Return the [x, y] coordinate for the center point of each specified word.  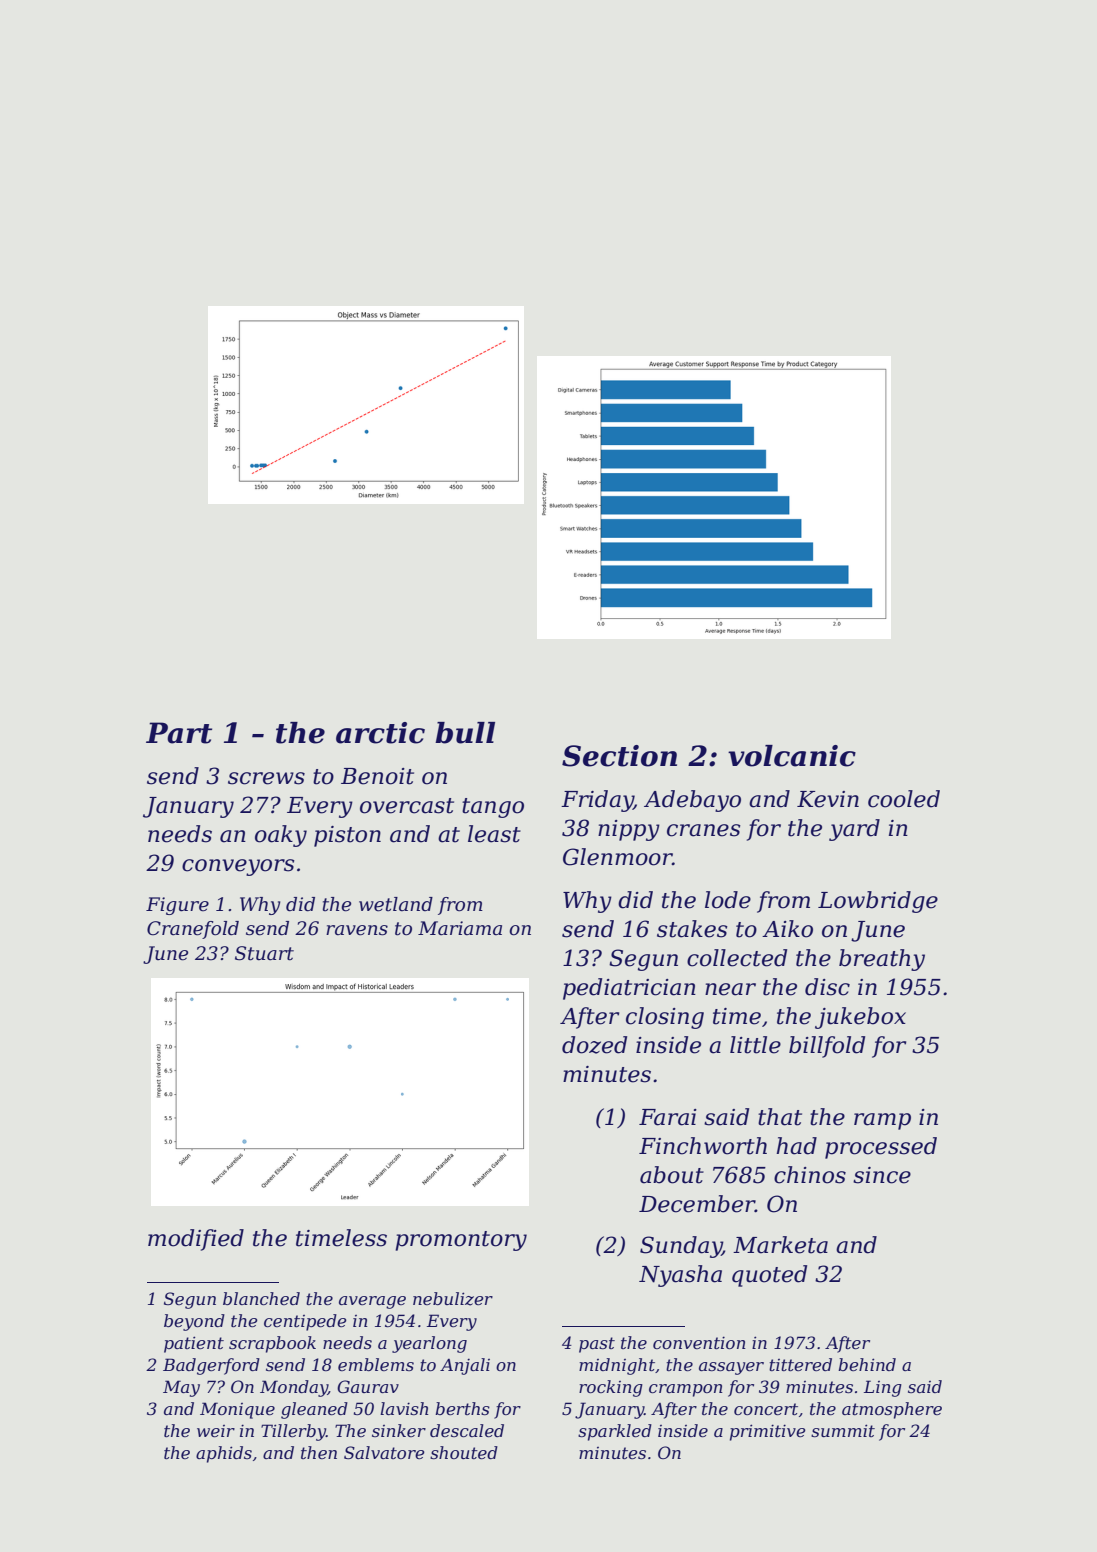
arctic [380, 733]
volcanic [792, 756]
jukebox [860, 1018]
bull [465, 733]
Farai [668, 1117]
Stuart [264, 953]
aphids [224, 1454]
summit [843, 1430]
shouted [464, 1452]
